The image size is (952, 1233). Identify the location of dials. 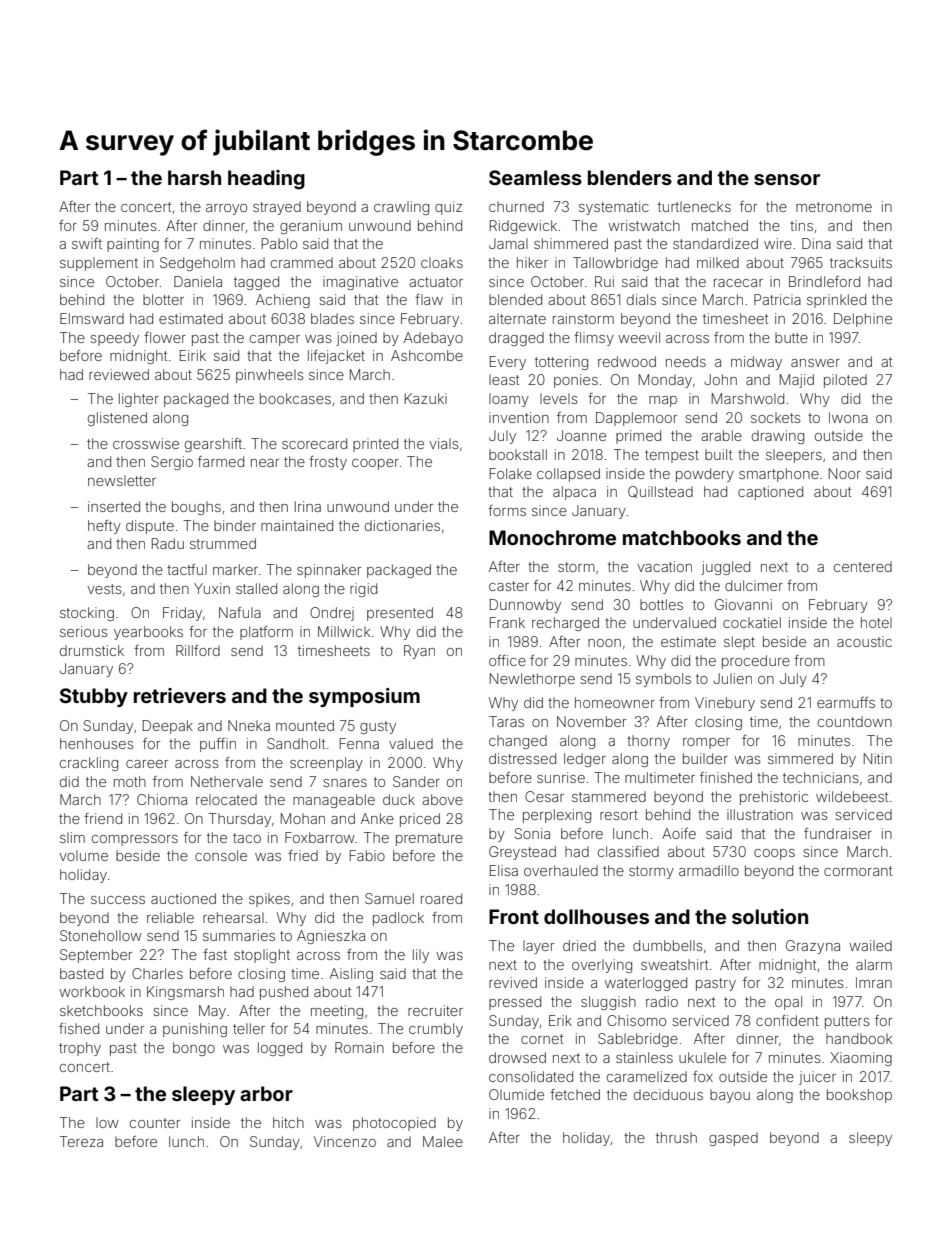
(641, 299).
